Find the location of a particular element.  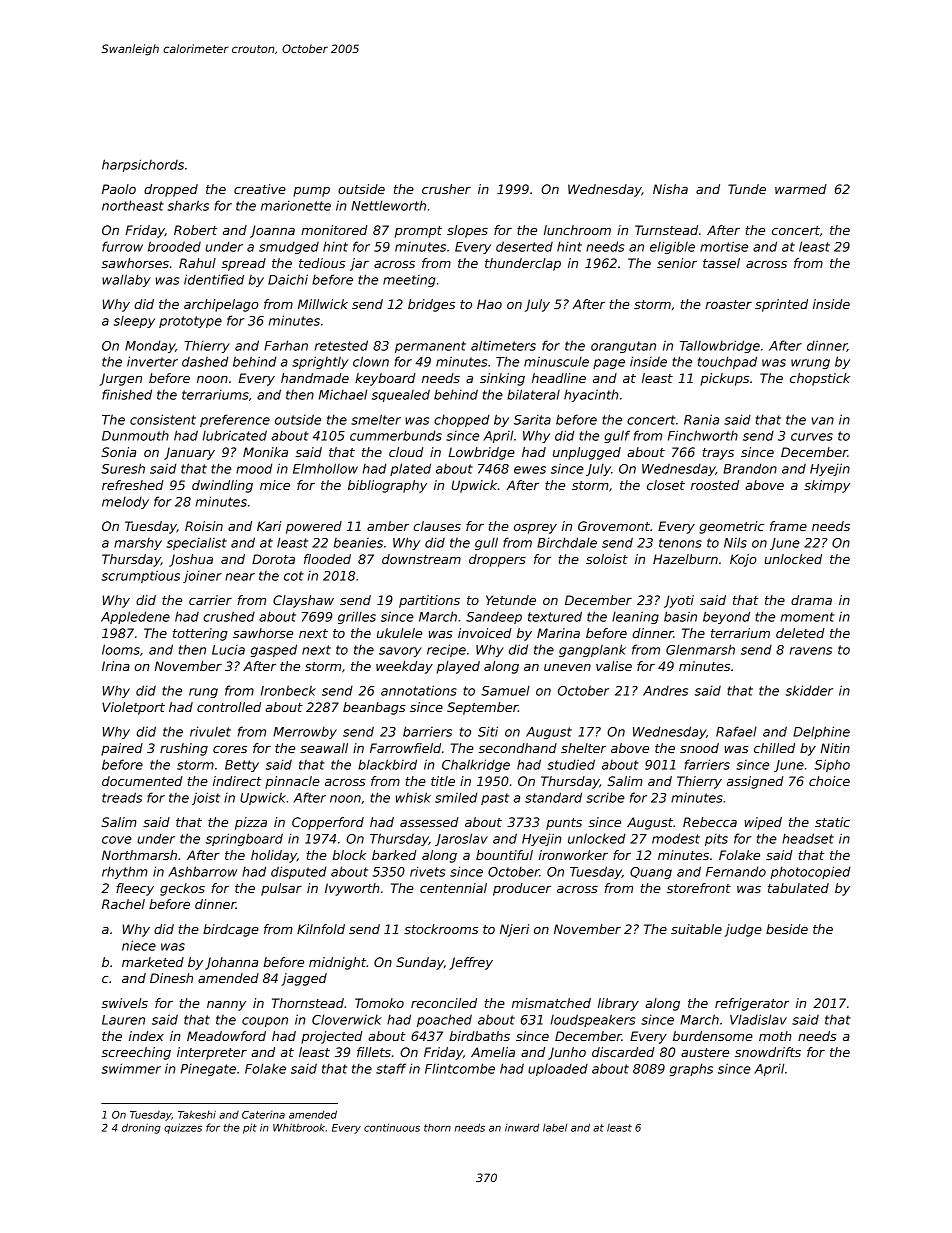

marshy is located at coordinates (138, 544).
